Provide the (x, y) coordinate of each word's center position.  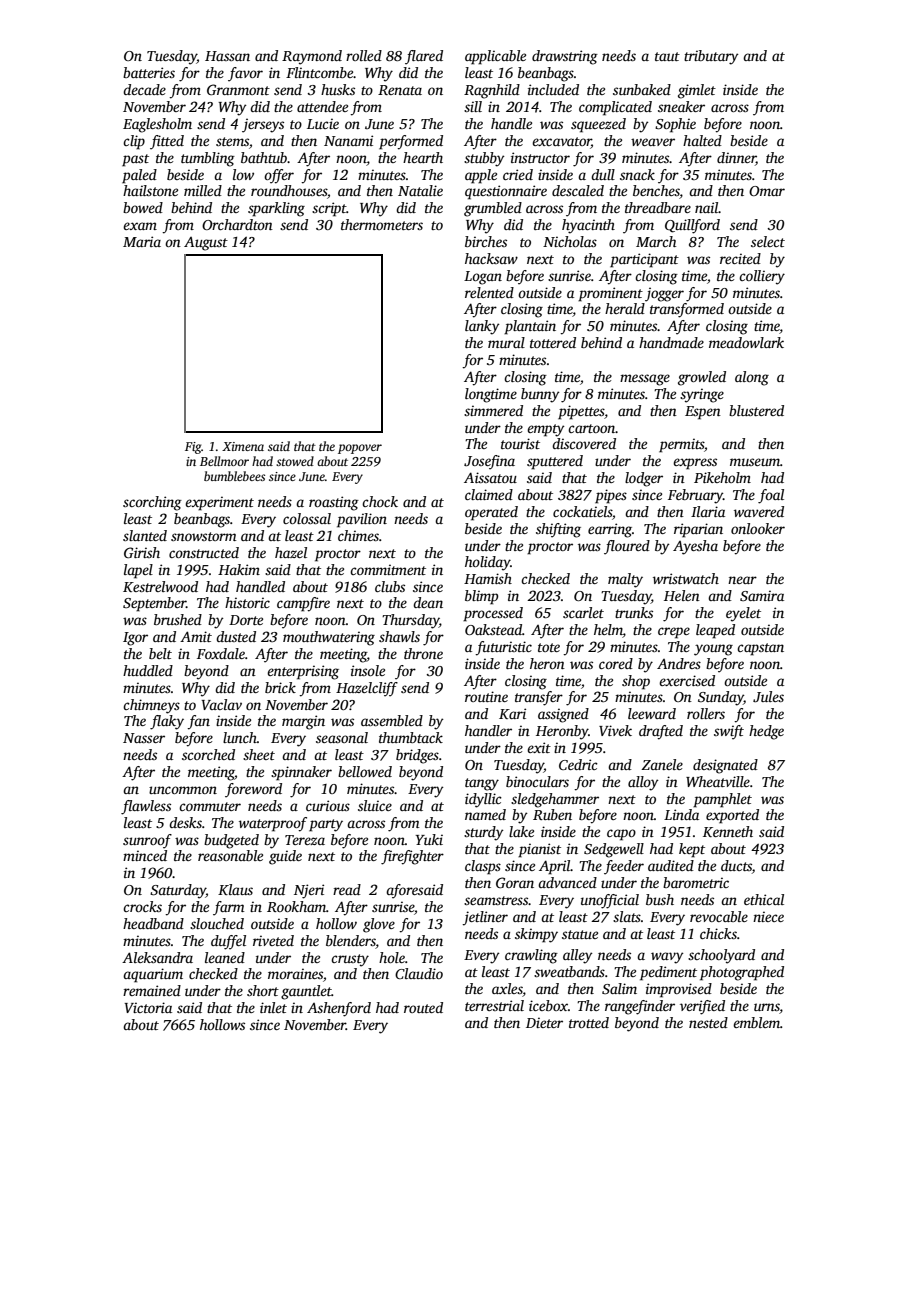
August (206, 244)
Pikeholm (722, 477)
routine (486, 696)
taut (667, 56)
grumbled (493, 209)
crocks (142, 906)
